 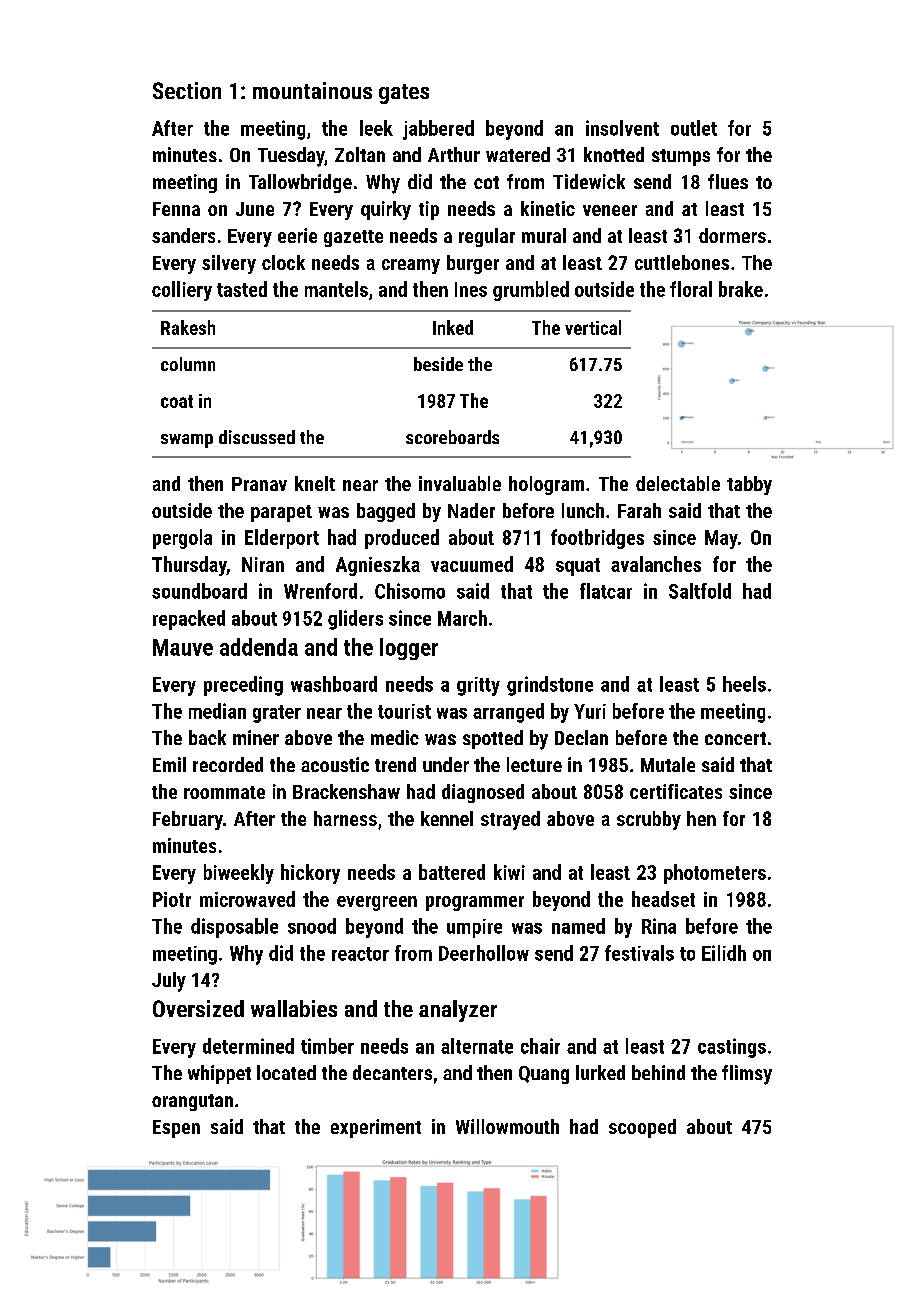 I want to click on grindstone, so click(x=550, y=686).
